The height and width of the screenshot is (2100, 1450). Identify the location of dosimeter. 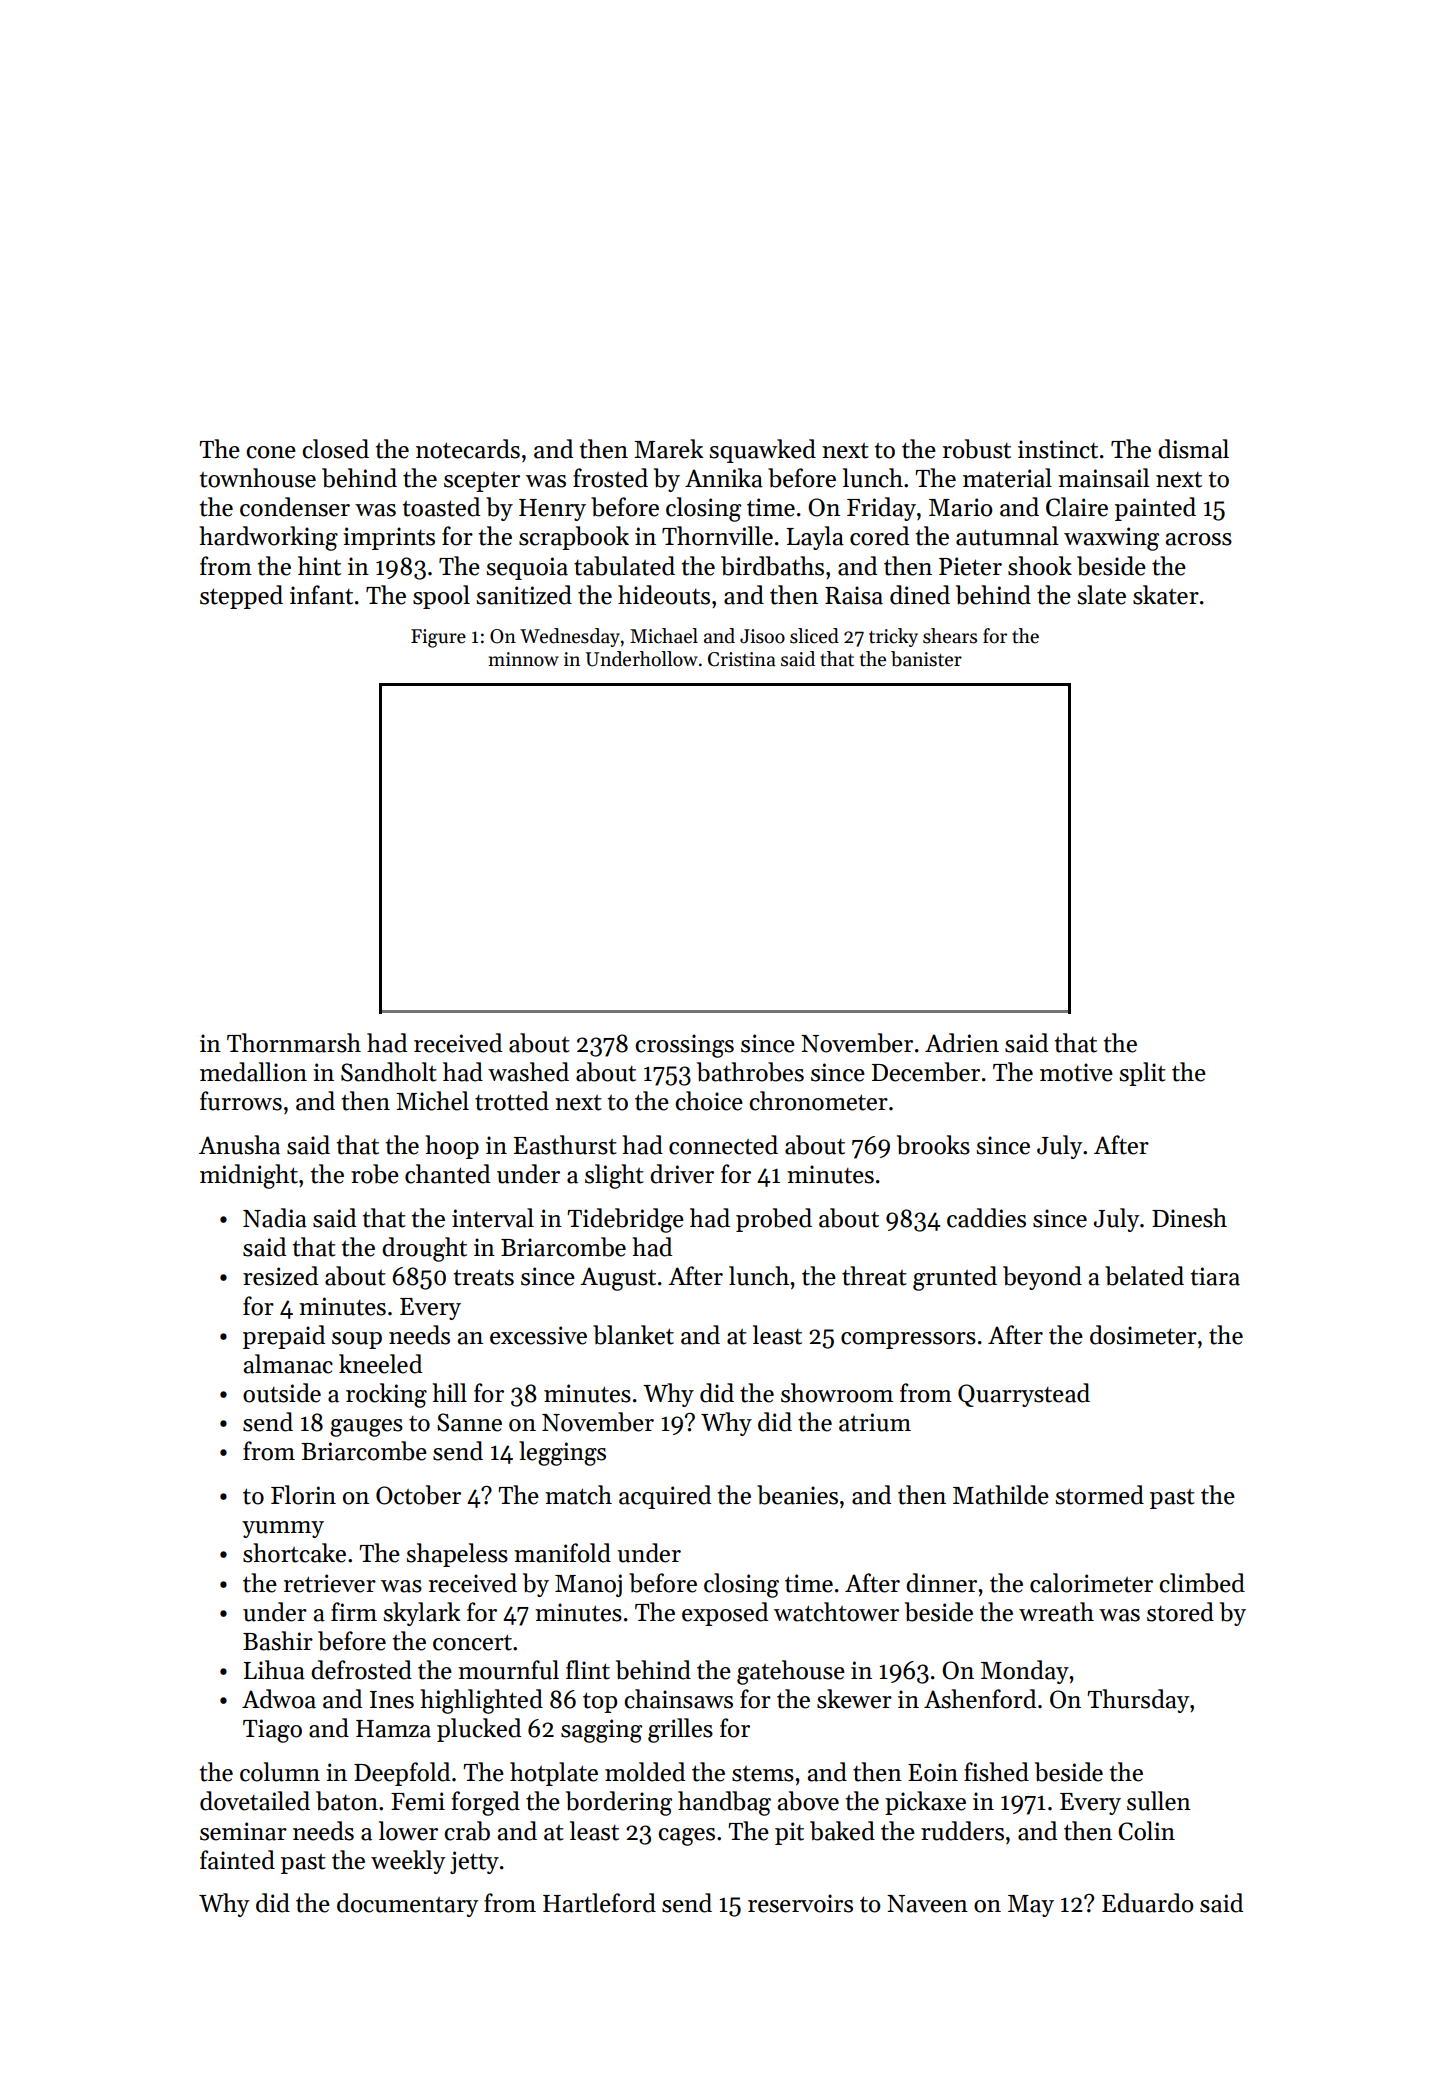
(1143, 1335).
